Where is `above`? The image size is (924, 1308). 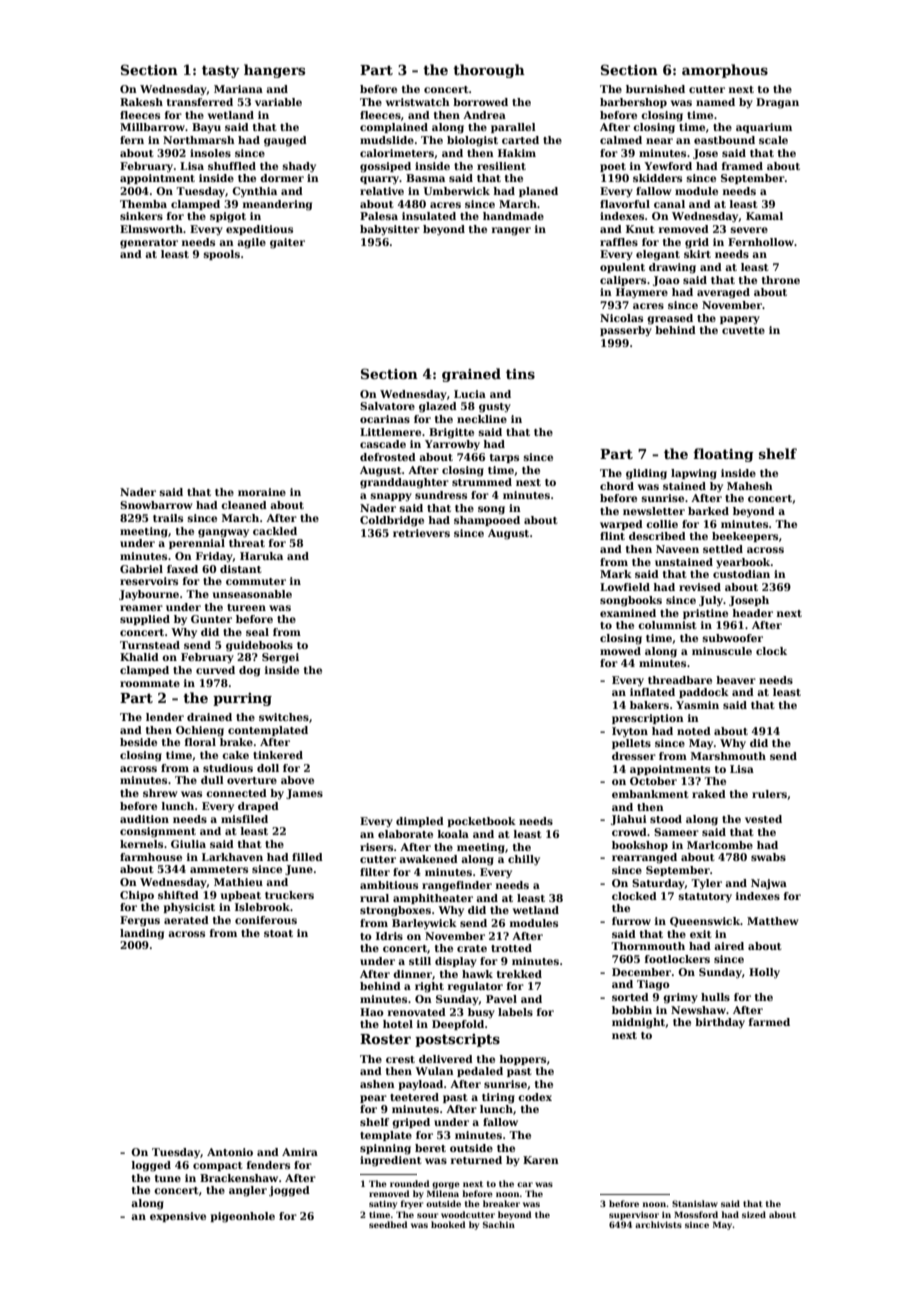 above is located at coordinates (297, 780).
